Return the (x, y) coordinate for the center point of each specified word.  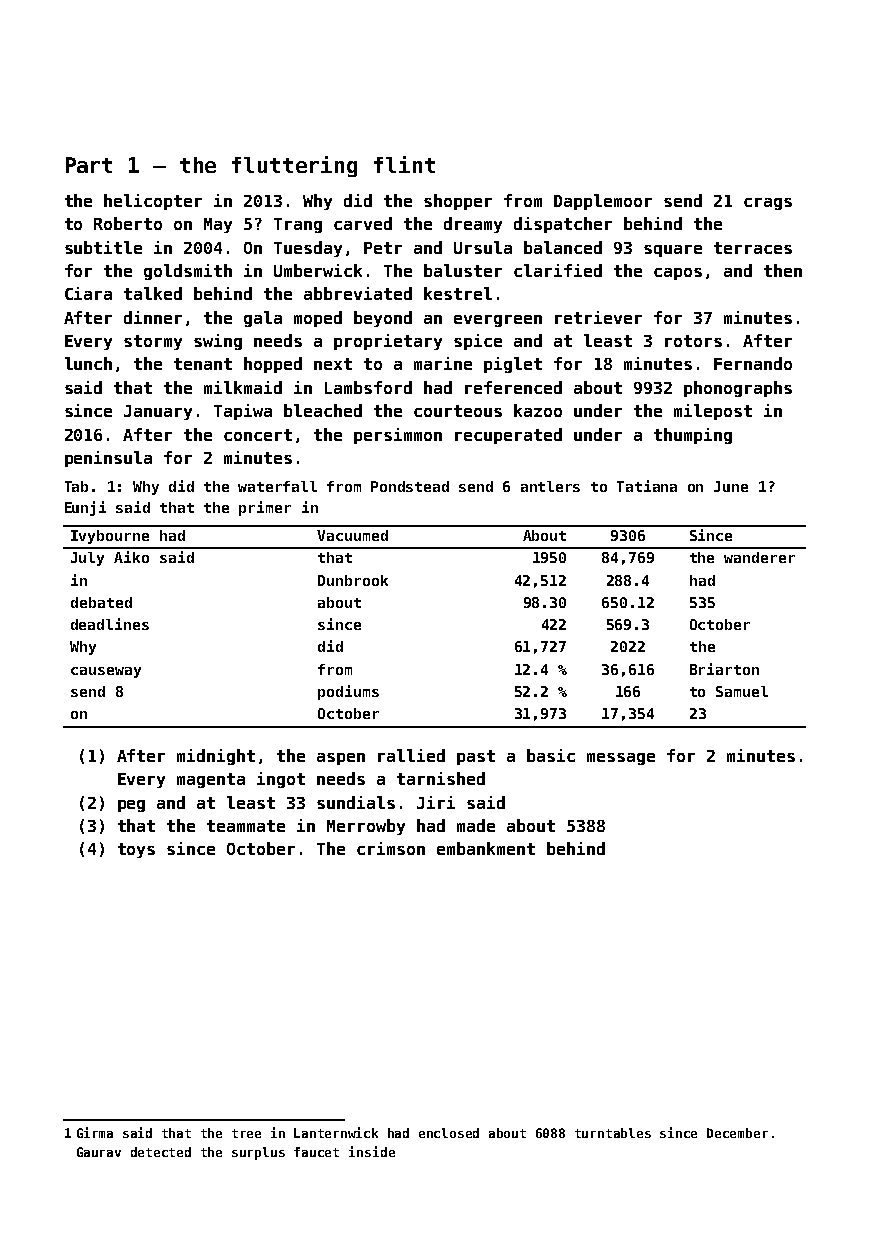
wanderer (759, 557)
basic (551, 755)
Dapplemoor (603, 202)
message (621, 759)
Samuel (742, 691)
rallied (411, 755)
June (731, 486)
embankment (486, 848)
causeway (106, 672)
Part (89, 165)
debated (101, 602)
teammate (246, 826)
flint (404, 164)
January (158, 412)
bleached (323, 410)
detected (161, 1152)
